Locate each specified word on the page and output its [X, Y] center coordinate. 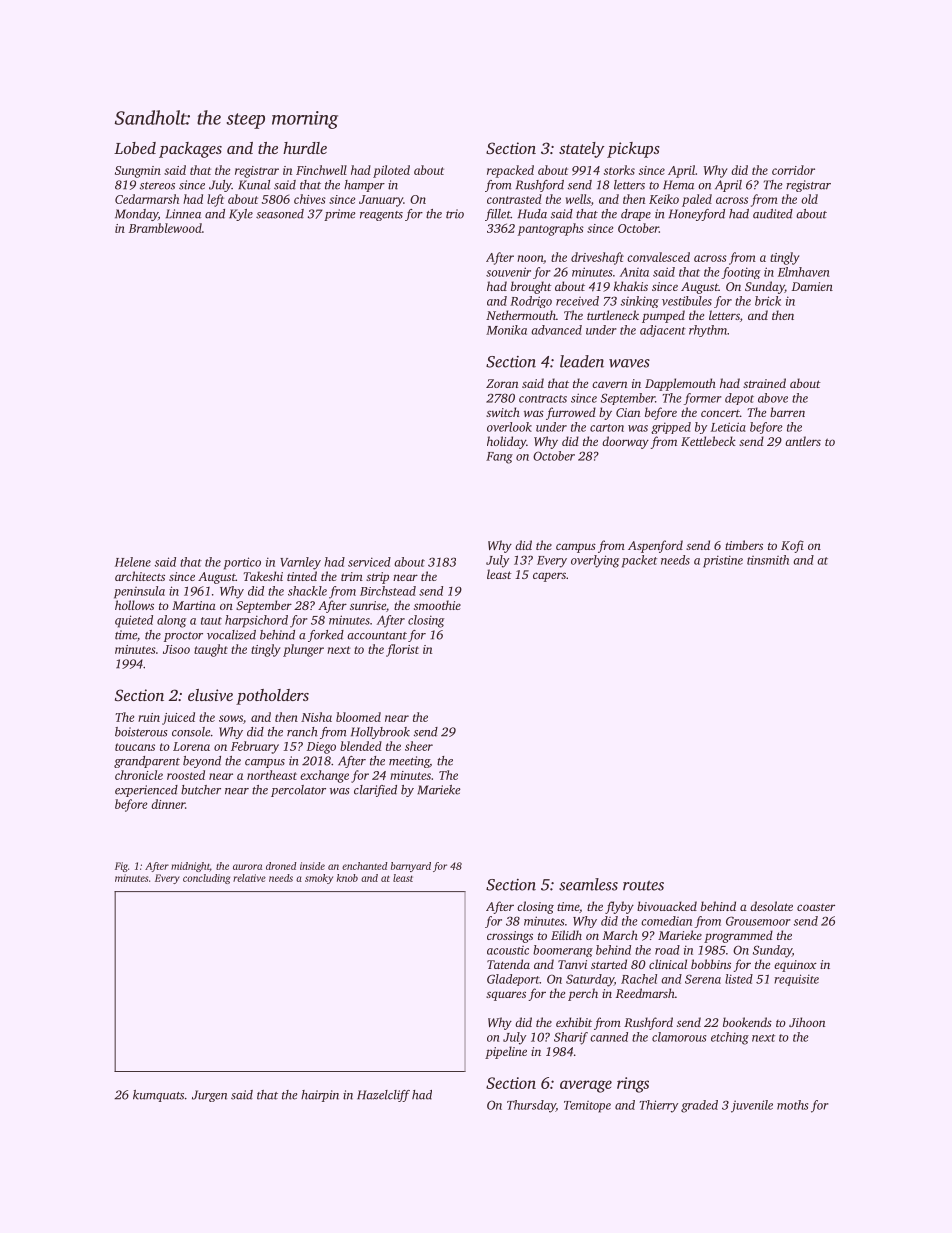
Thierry [658, 1106]
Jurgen [209, 1096]
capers [549, 577]
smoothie [437, 605]
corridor [793, 170]
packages [190, 150]
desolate [771, 906]
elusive [210, 695]
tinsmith [768, 560]
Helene [133, 562]
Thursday [531, 1106]
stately [581, 150]
